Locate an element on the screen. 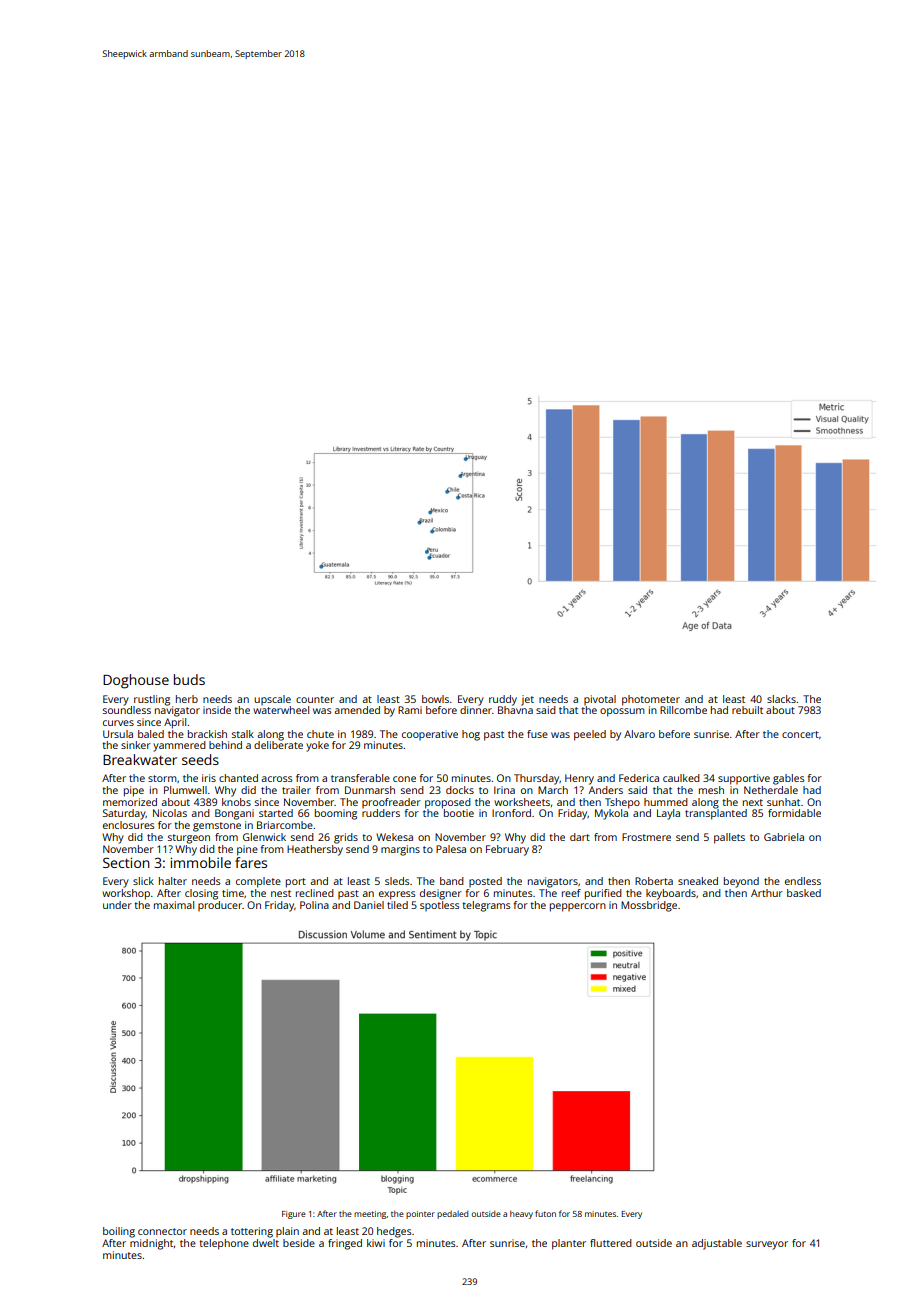 This screenshot has width=924, height=1308. photometer is located at coordinates (651, 700).
